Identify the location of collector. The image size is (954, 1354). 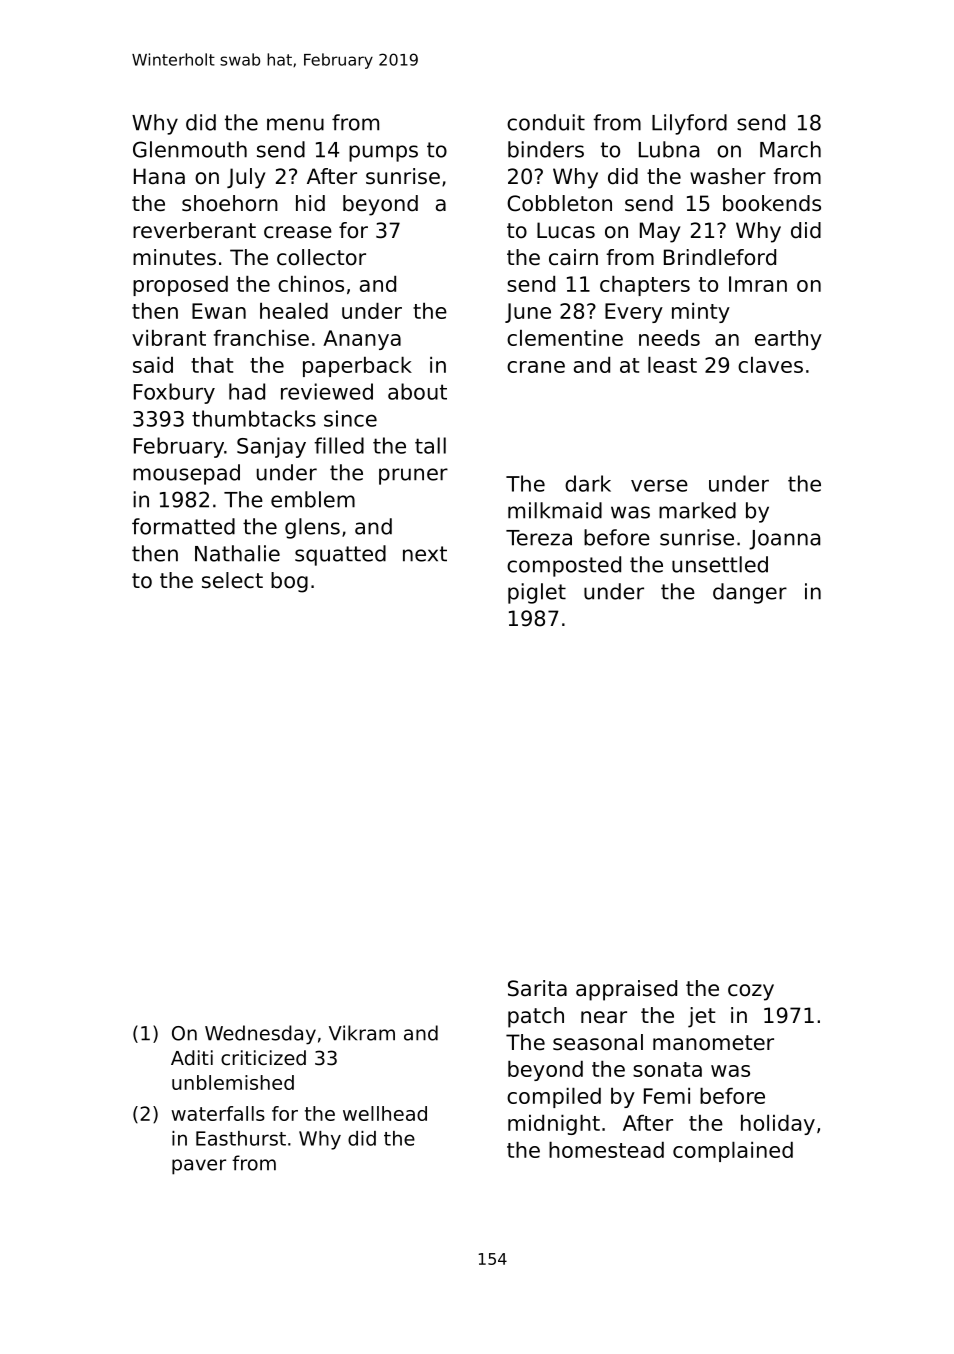
(321, 257).
